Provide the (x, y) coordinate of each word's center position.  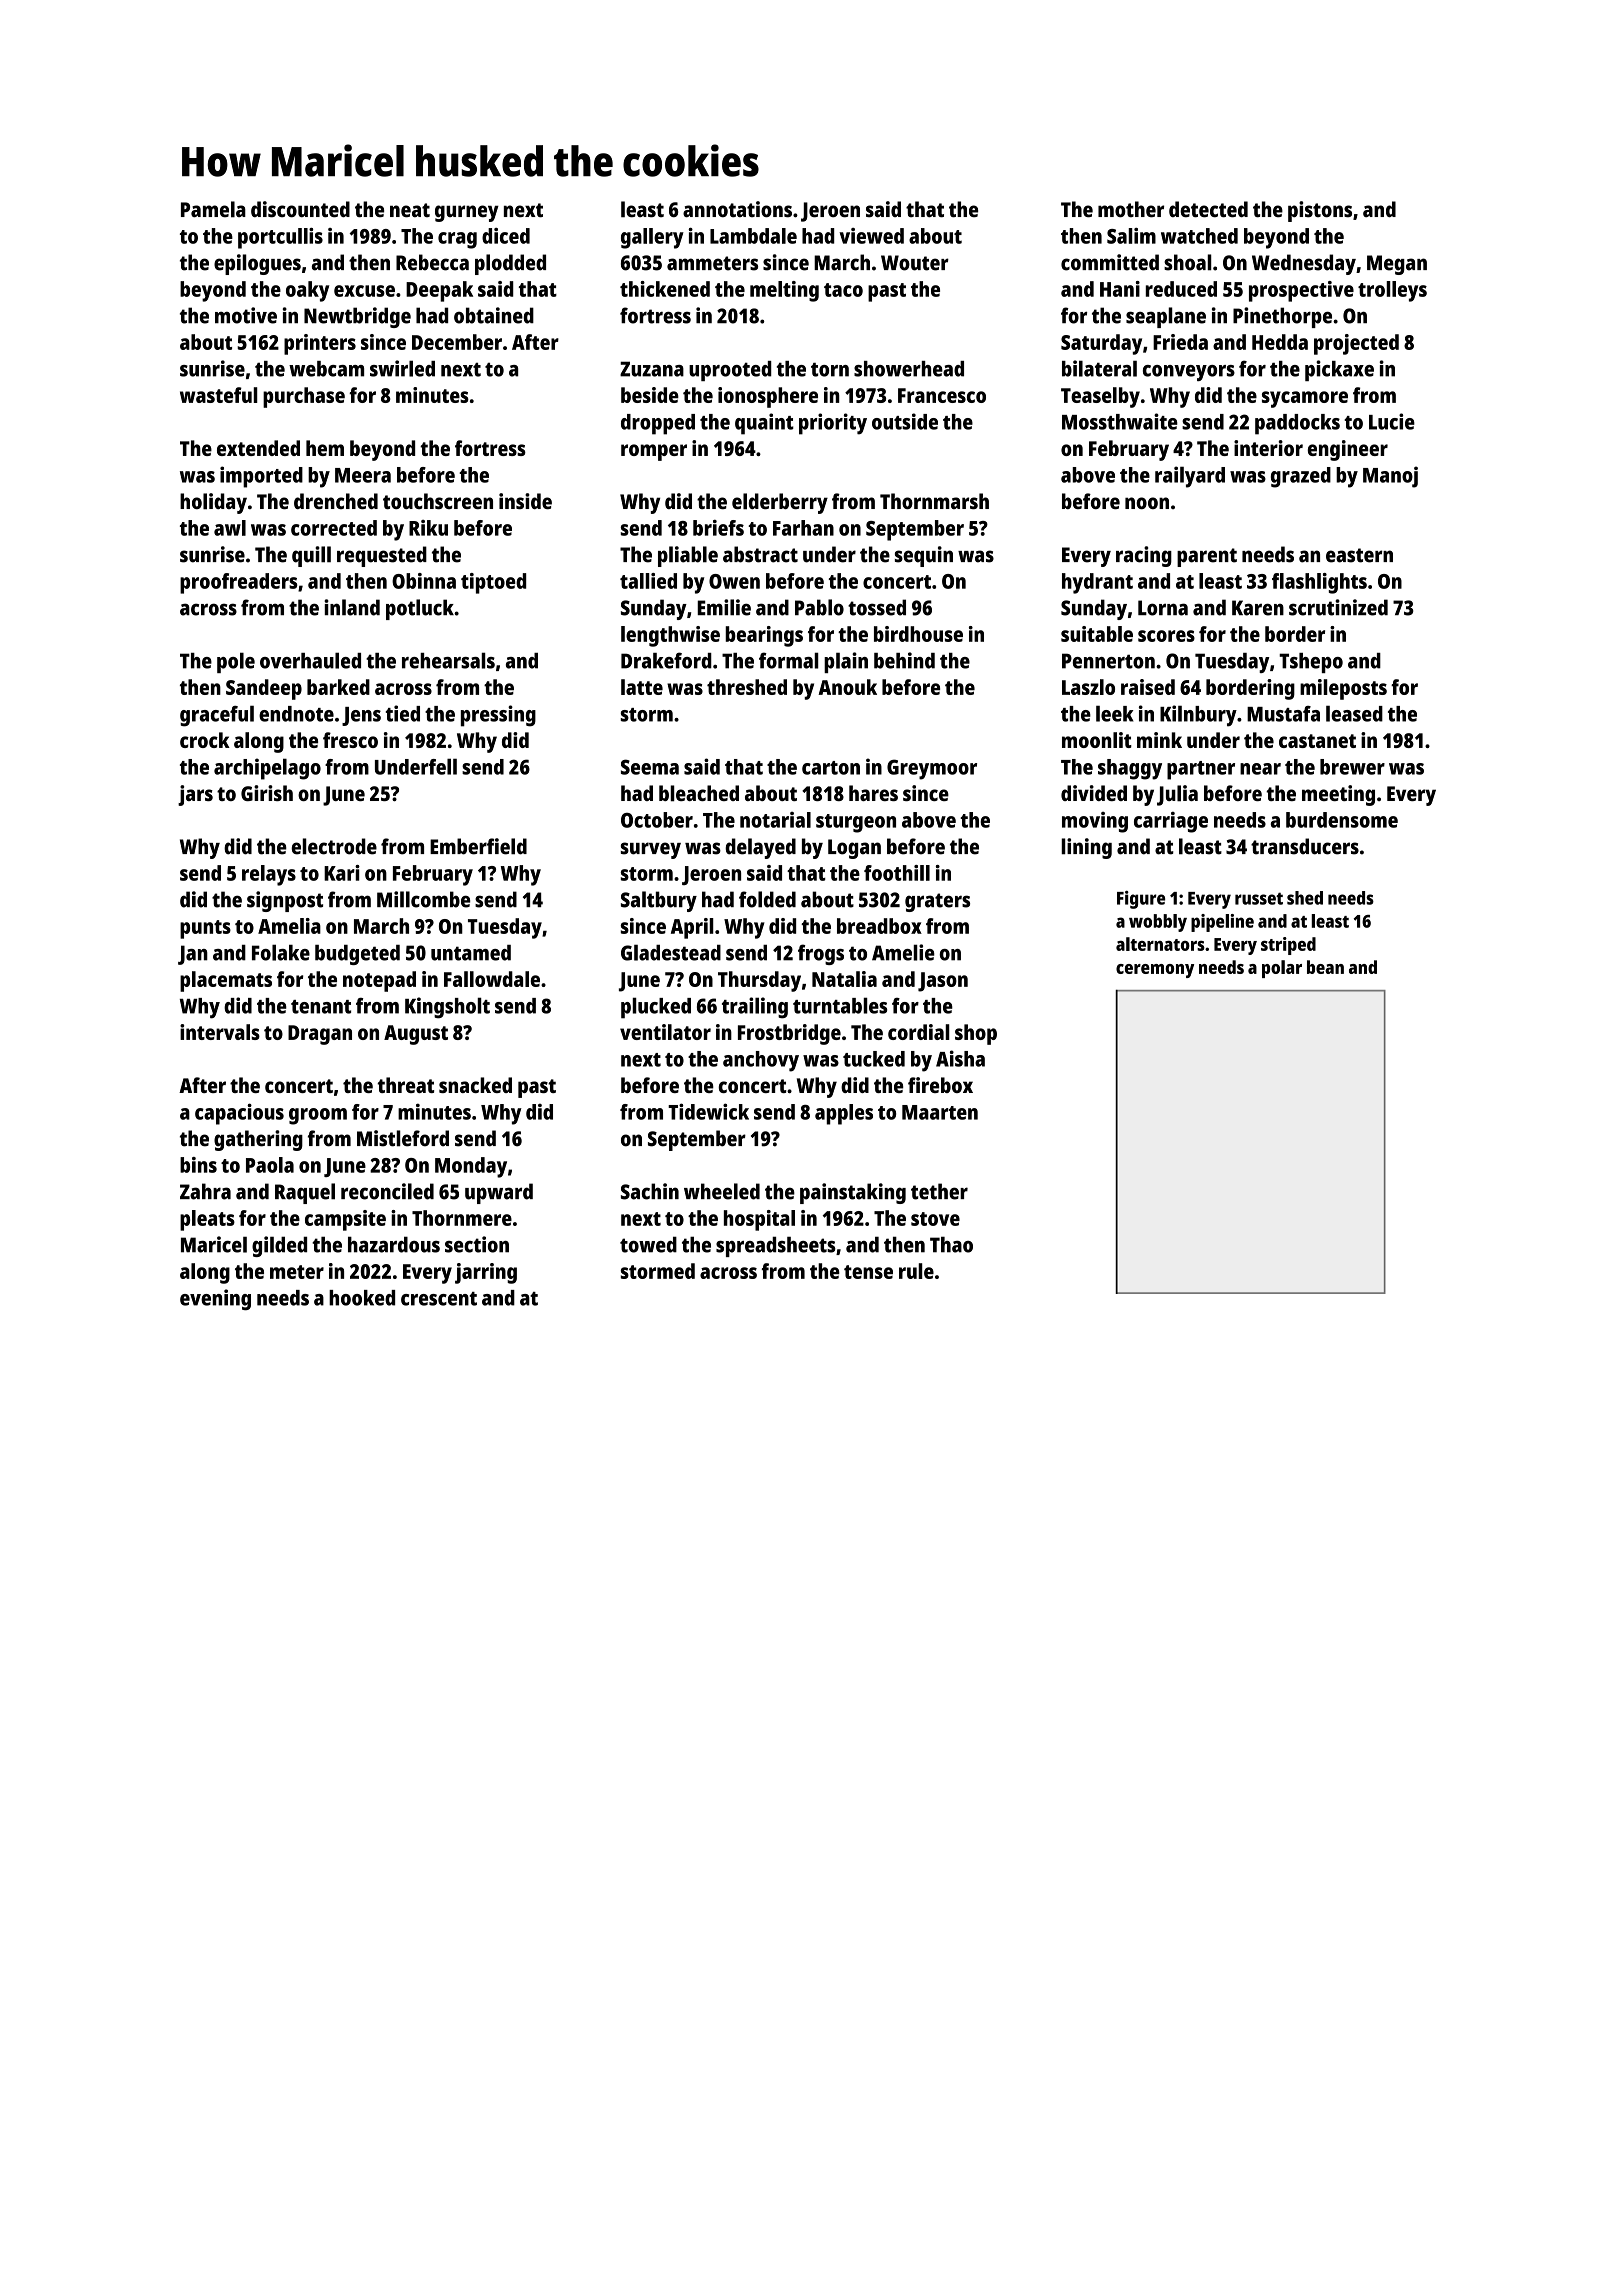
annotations (737, 209)
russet (1259, 898)
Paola (270, 1165)
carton (831, 768)
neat (410, 210)
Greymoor (932, 769)
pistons (1320, 211)
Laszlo (1088, 687)
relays (269, 875)
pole (236, 662)
